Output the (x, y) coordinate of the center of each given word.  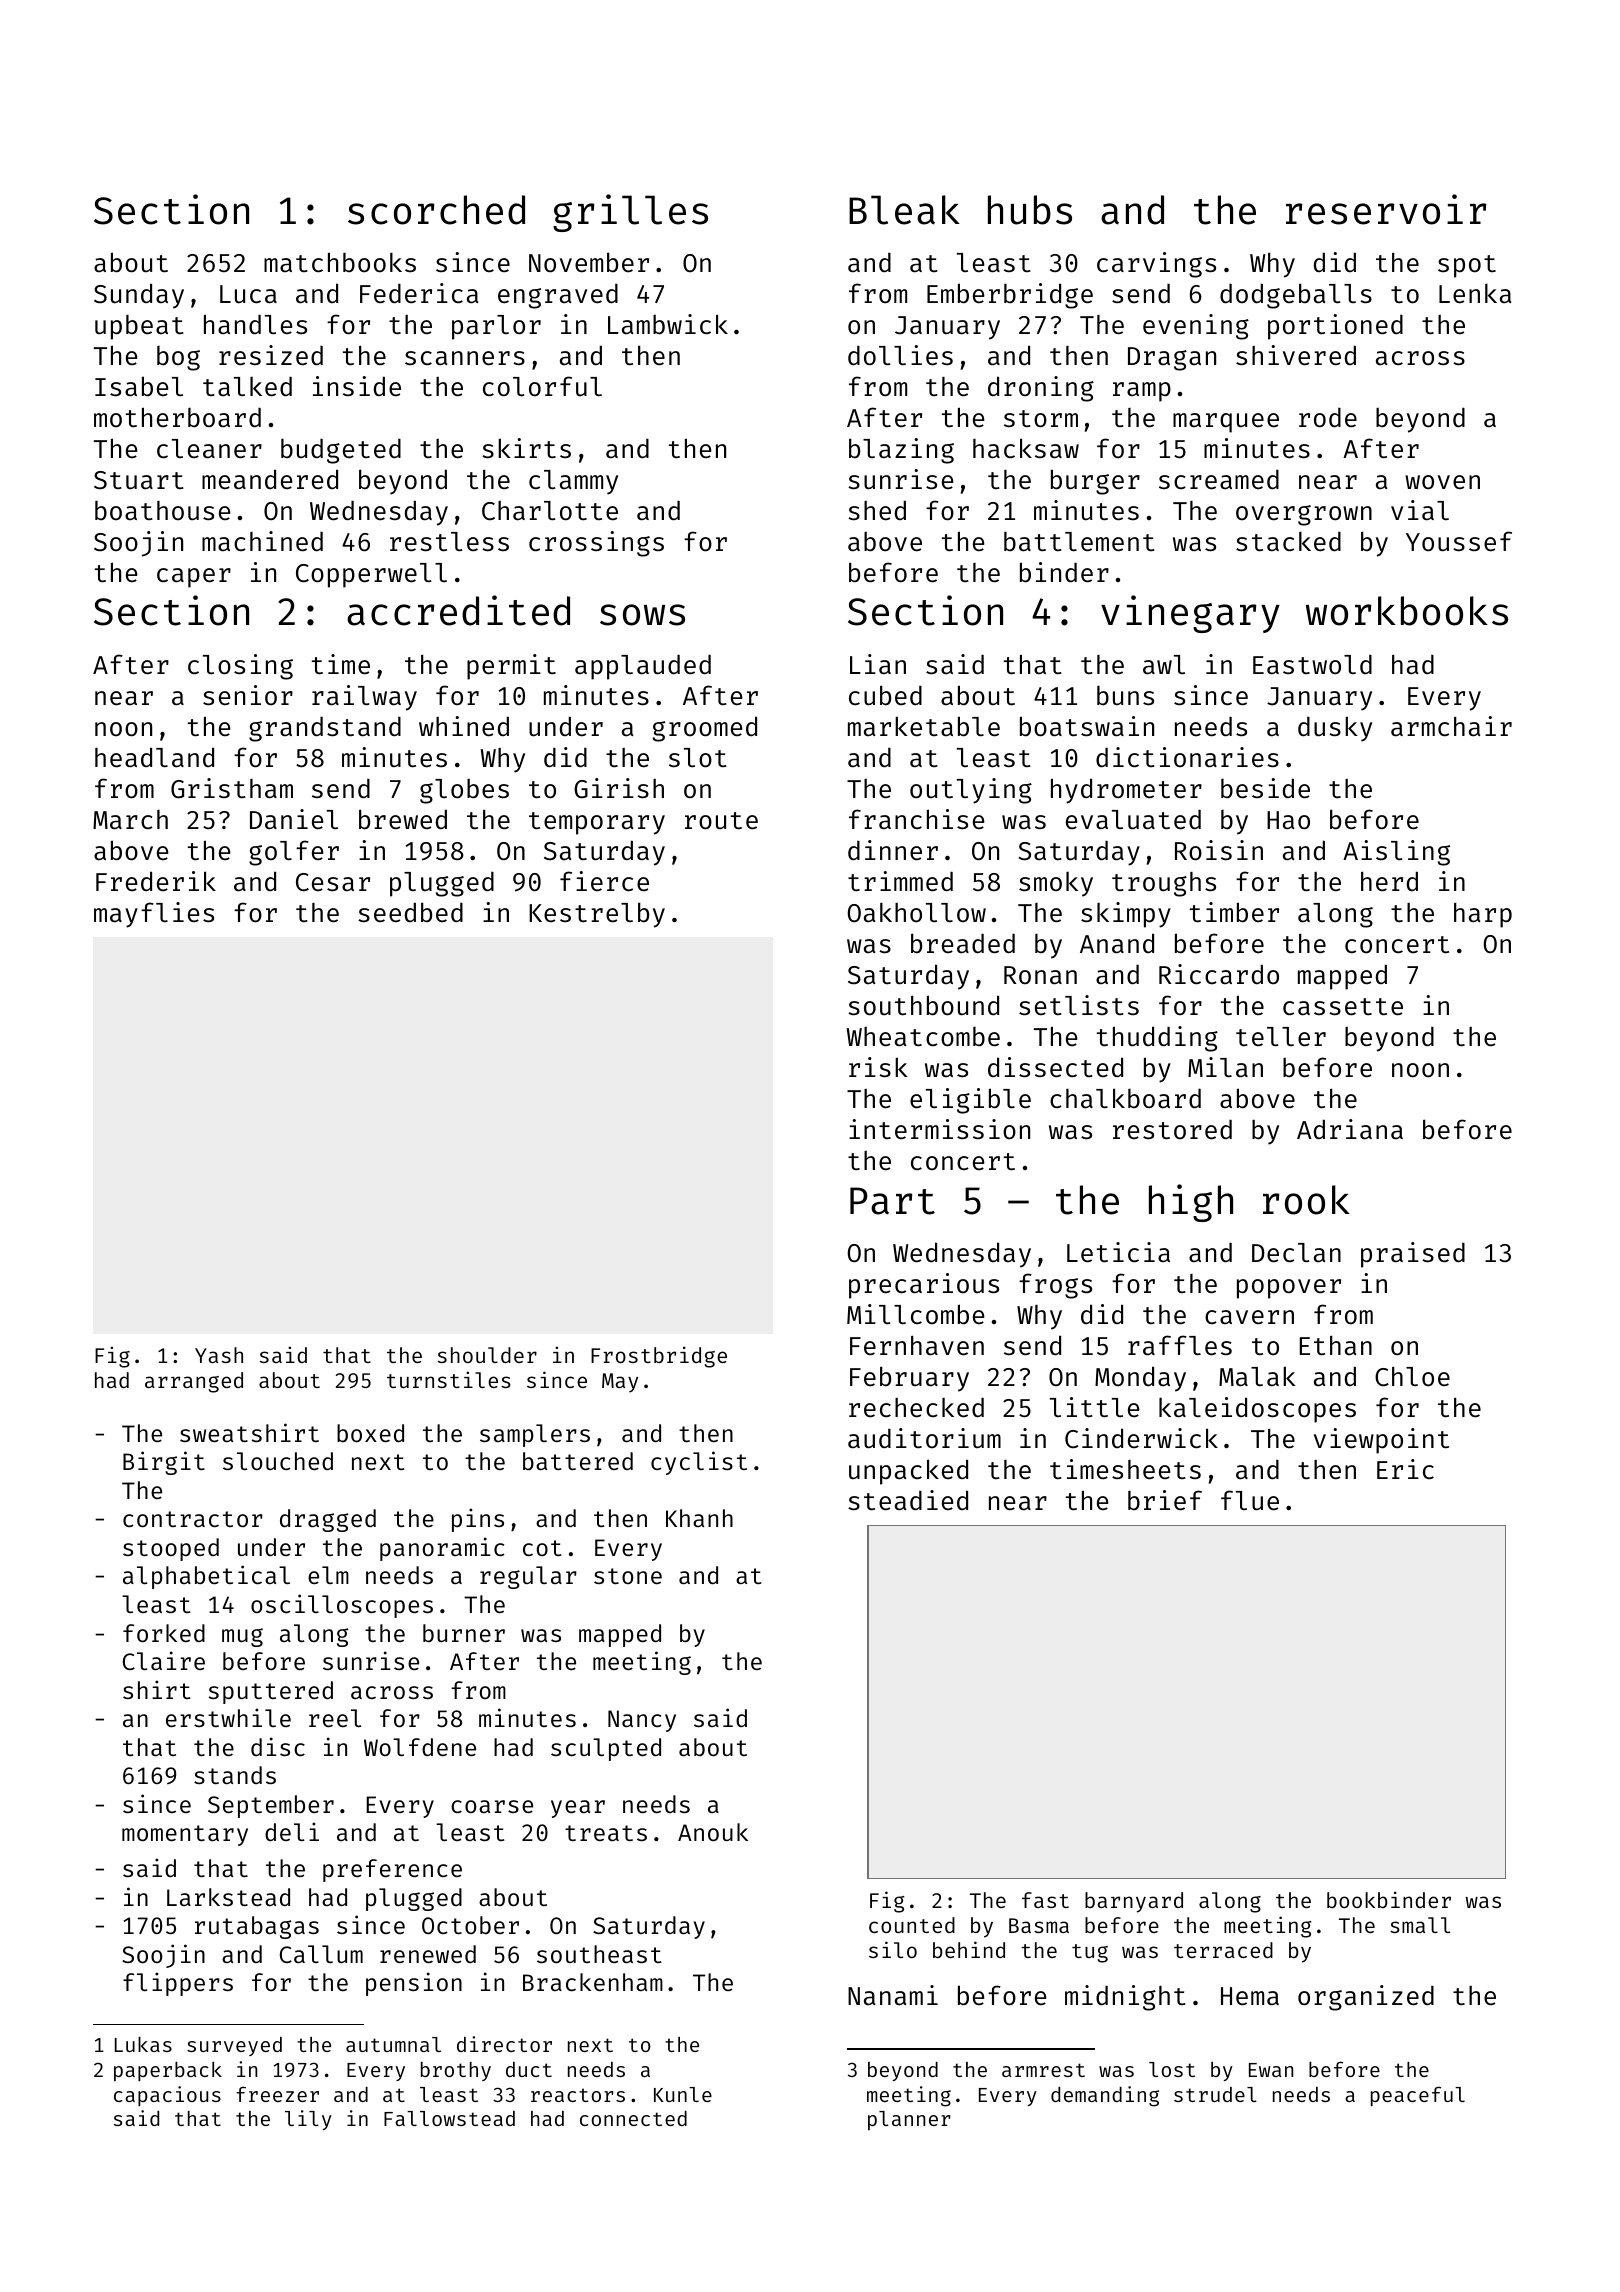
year (578, 1809)
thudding (1157, 1039)
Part (892, 1201)
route (721, 821)
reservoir (1386, 209)
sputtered (271, 1692)
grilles (630, 213)
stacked (1288, 541)
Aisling (1396, 853)
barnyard (1134, 1902)
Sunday (139, 296)
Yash (219, 1355)
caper (194, 578)
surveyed (234, 2046)
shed (877, 510)
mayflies (154, 915)
